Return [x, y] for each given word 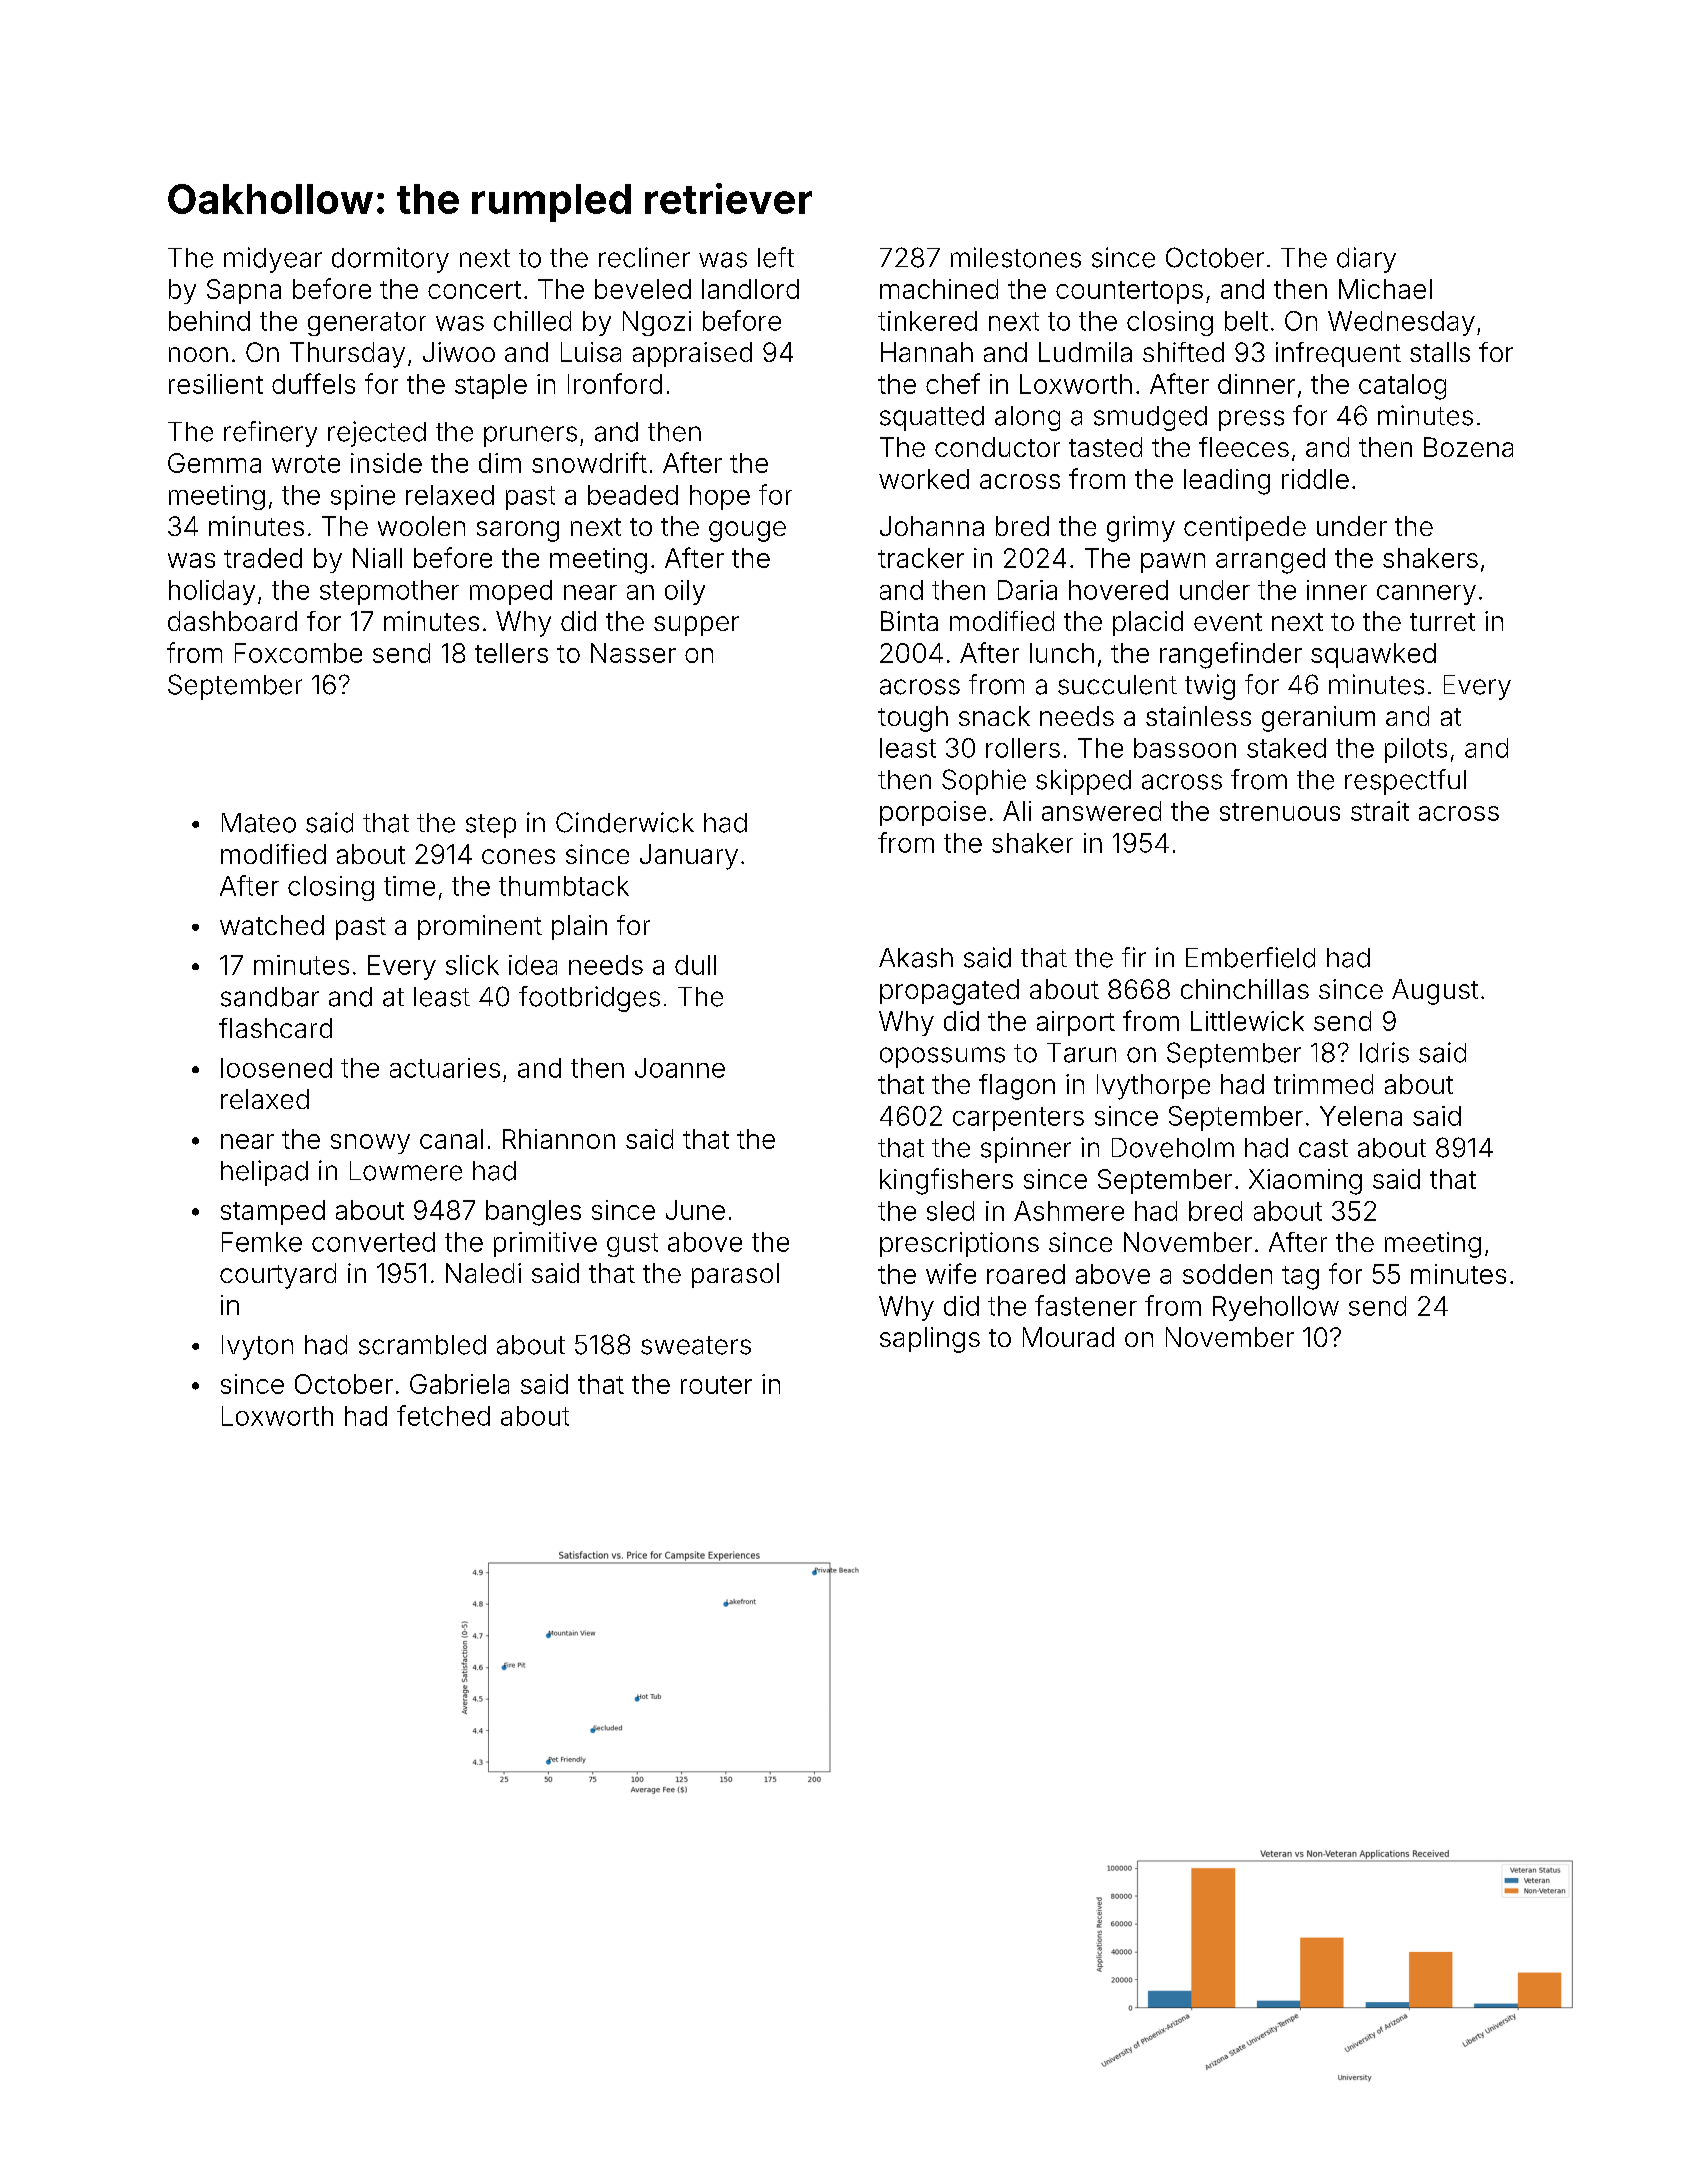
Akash [916, 958]
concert [474, 290]
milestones [1016, 257]
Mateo [259, 823]
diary [1366, 260]
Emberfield [1250, 957]
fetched [443, 1415]
